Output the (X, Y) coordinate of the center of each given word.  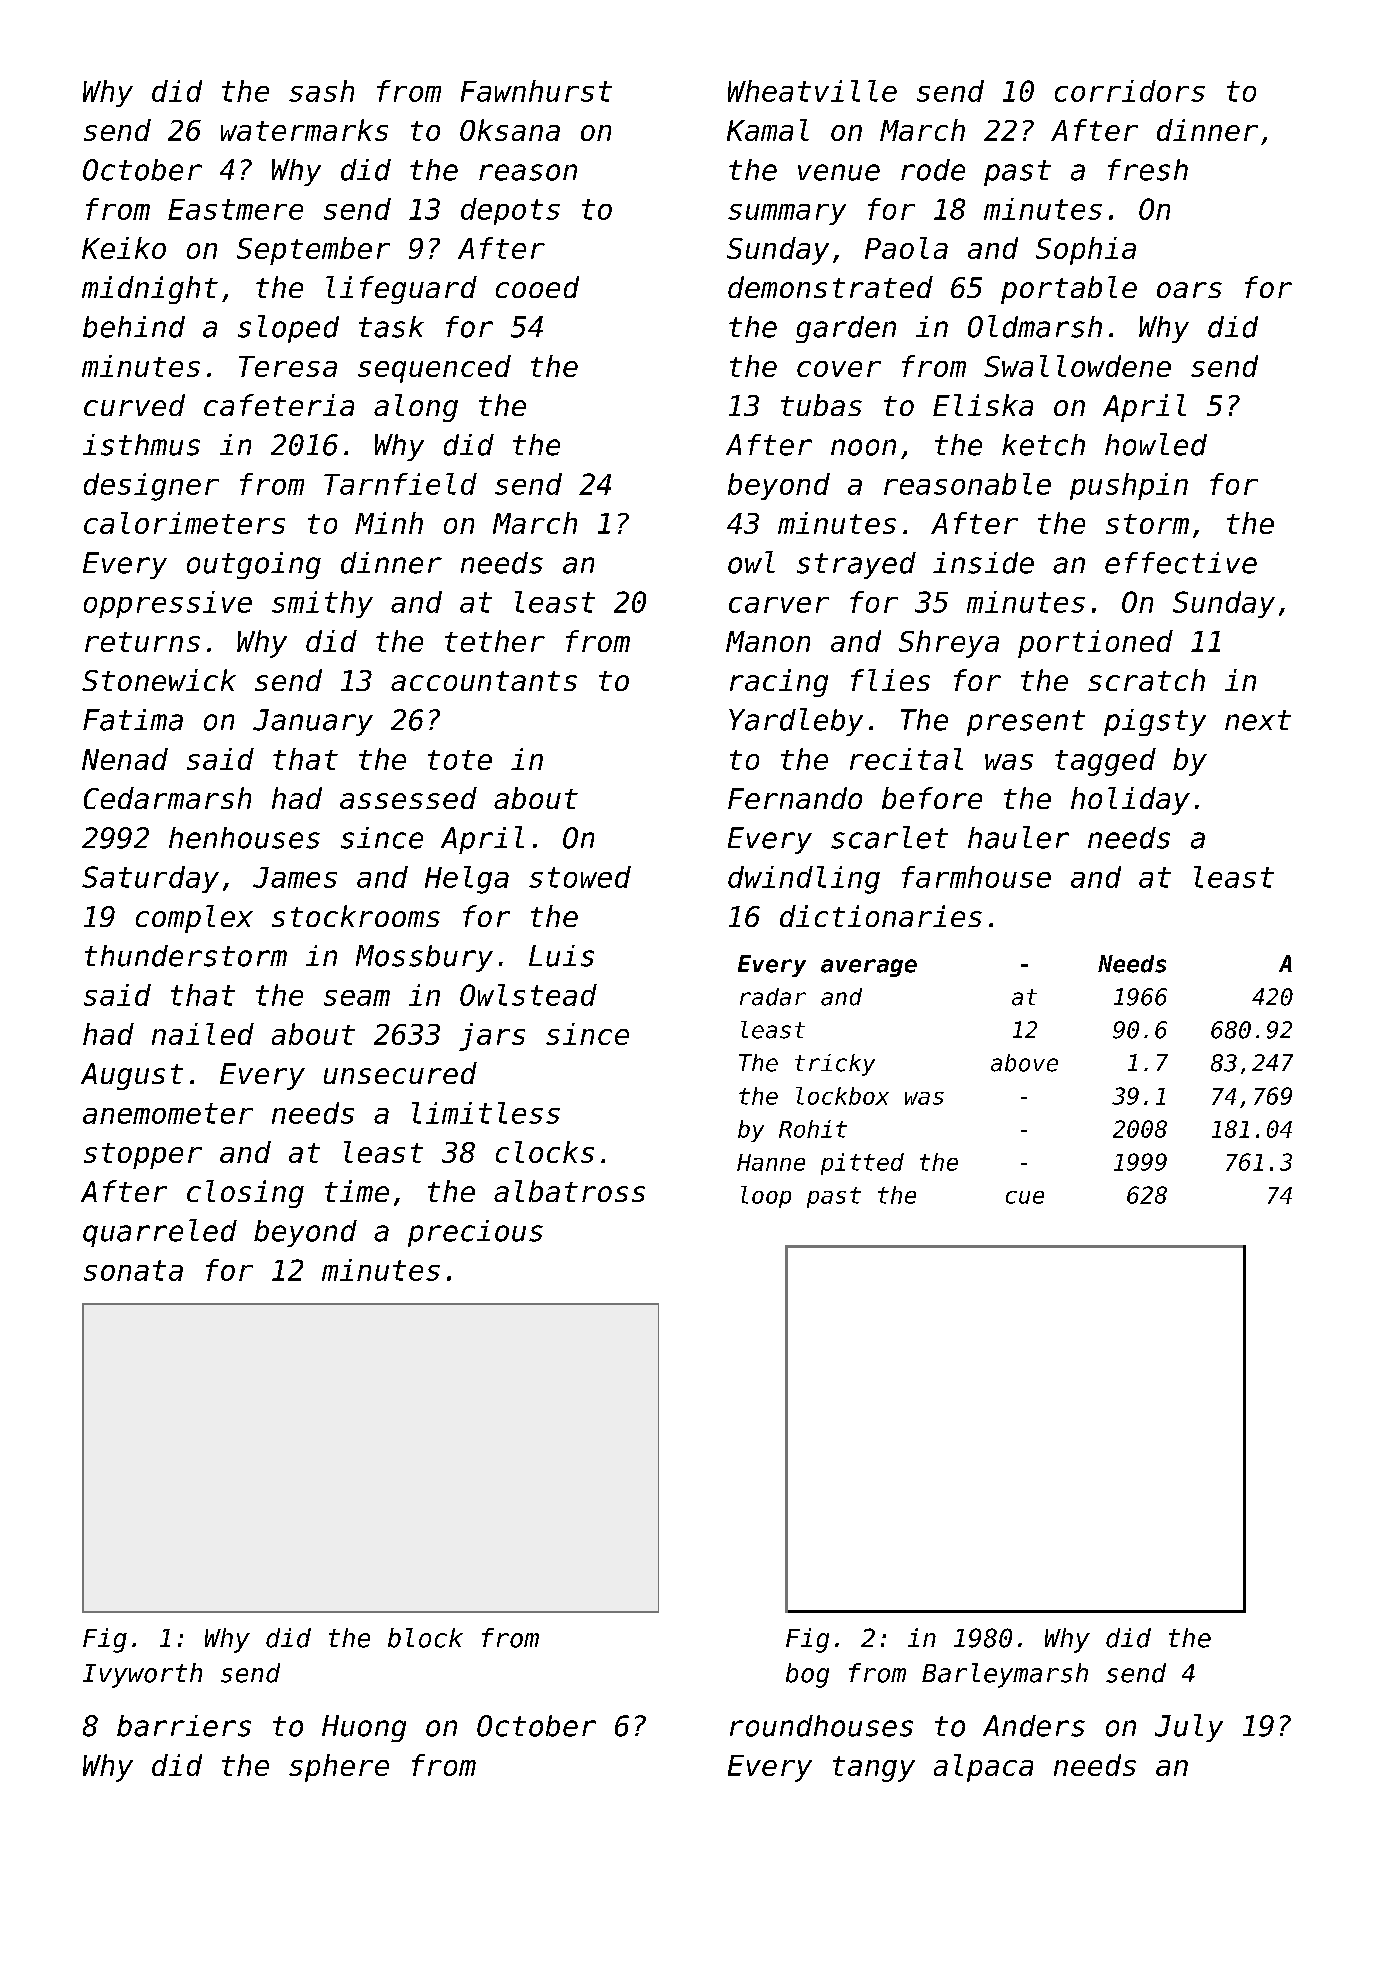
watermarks (304, 130)
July (1189, 1728)
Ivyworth (142, 1675)
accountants (484, 681)
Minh (389, 523)
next (1258, 720)
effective (1181, 563)
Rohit (813, 1129)
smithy (322, 604)
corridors (1130, 91)
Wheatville (812, 91)
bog (807, 1675)
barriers (184, 1726)
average (869, 968)
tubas (821, 405)
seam (357, 998)
